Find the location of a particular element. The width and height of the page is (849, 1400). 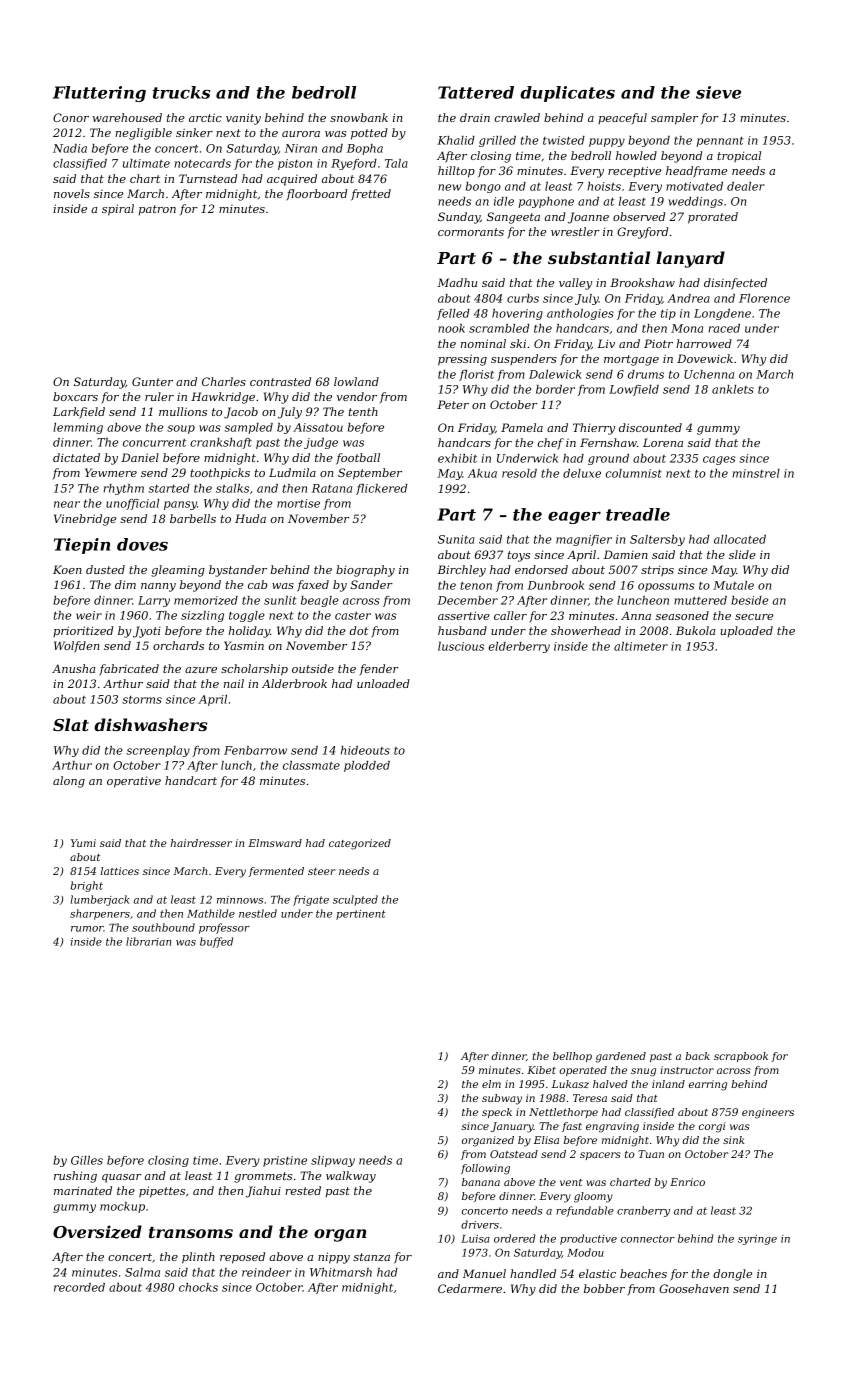

bobber is located at coordinates (604, 1288).
